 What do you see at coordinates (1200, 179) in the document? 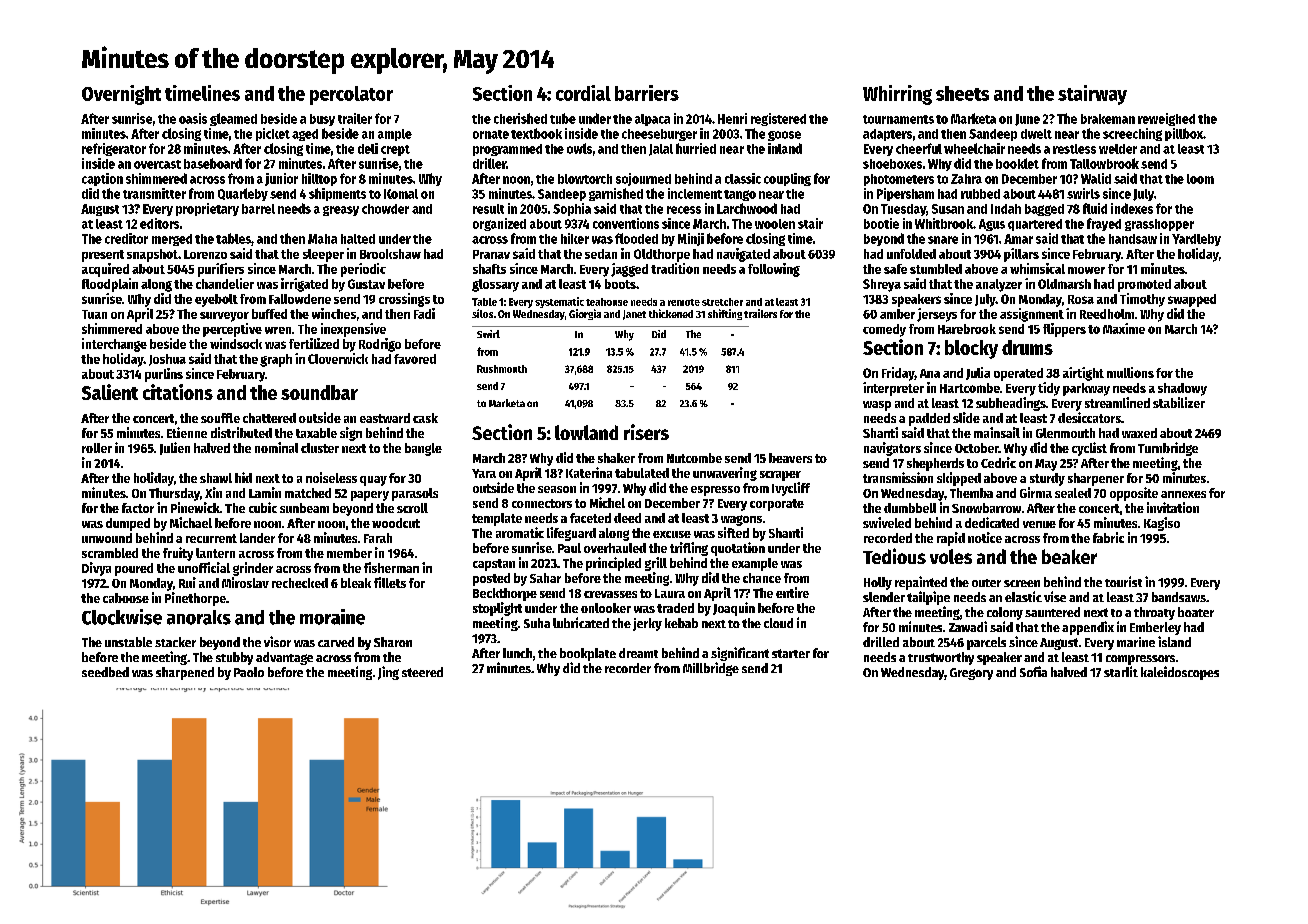
I see `loom` at bounding box center [1200, 179].
